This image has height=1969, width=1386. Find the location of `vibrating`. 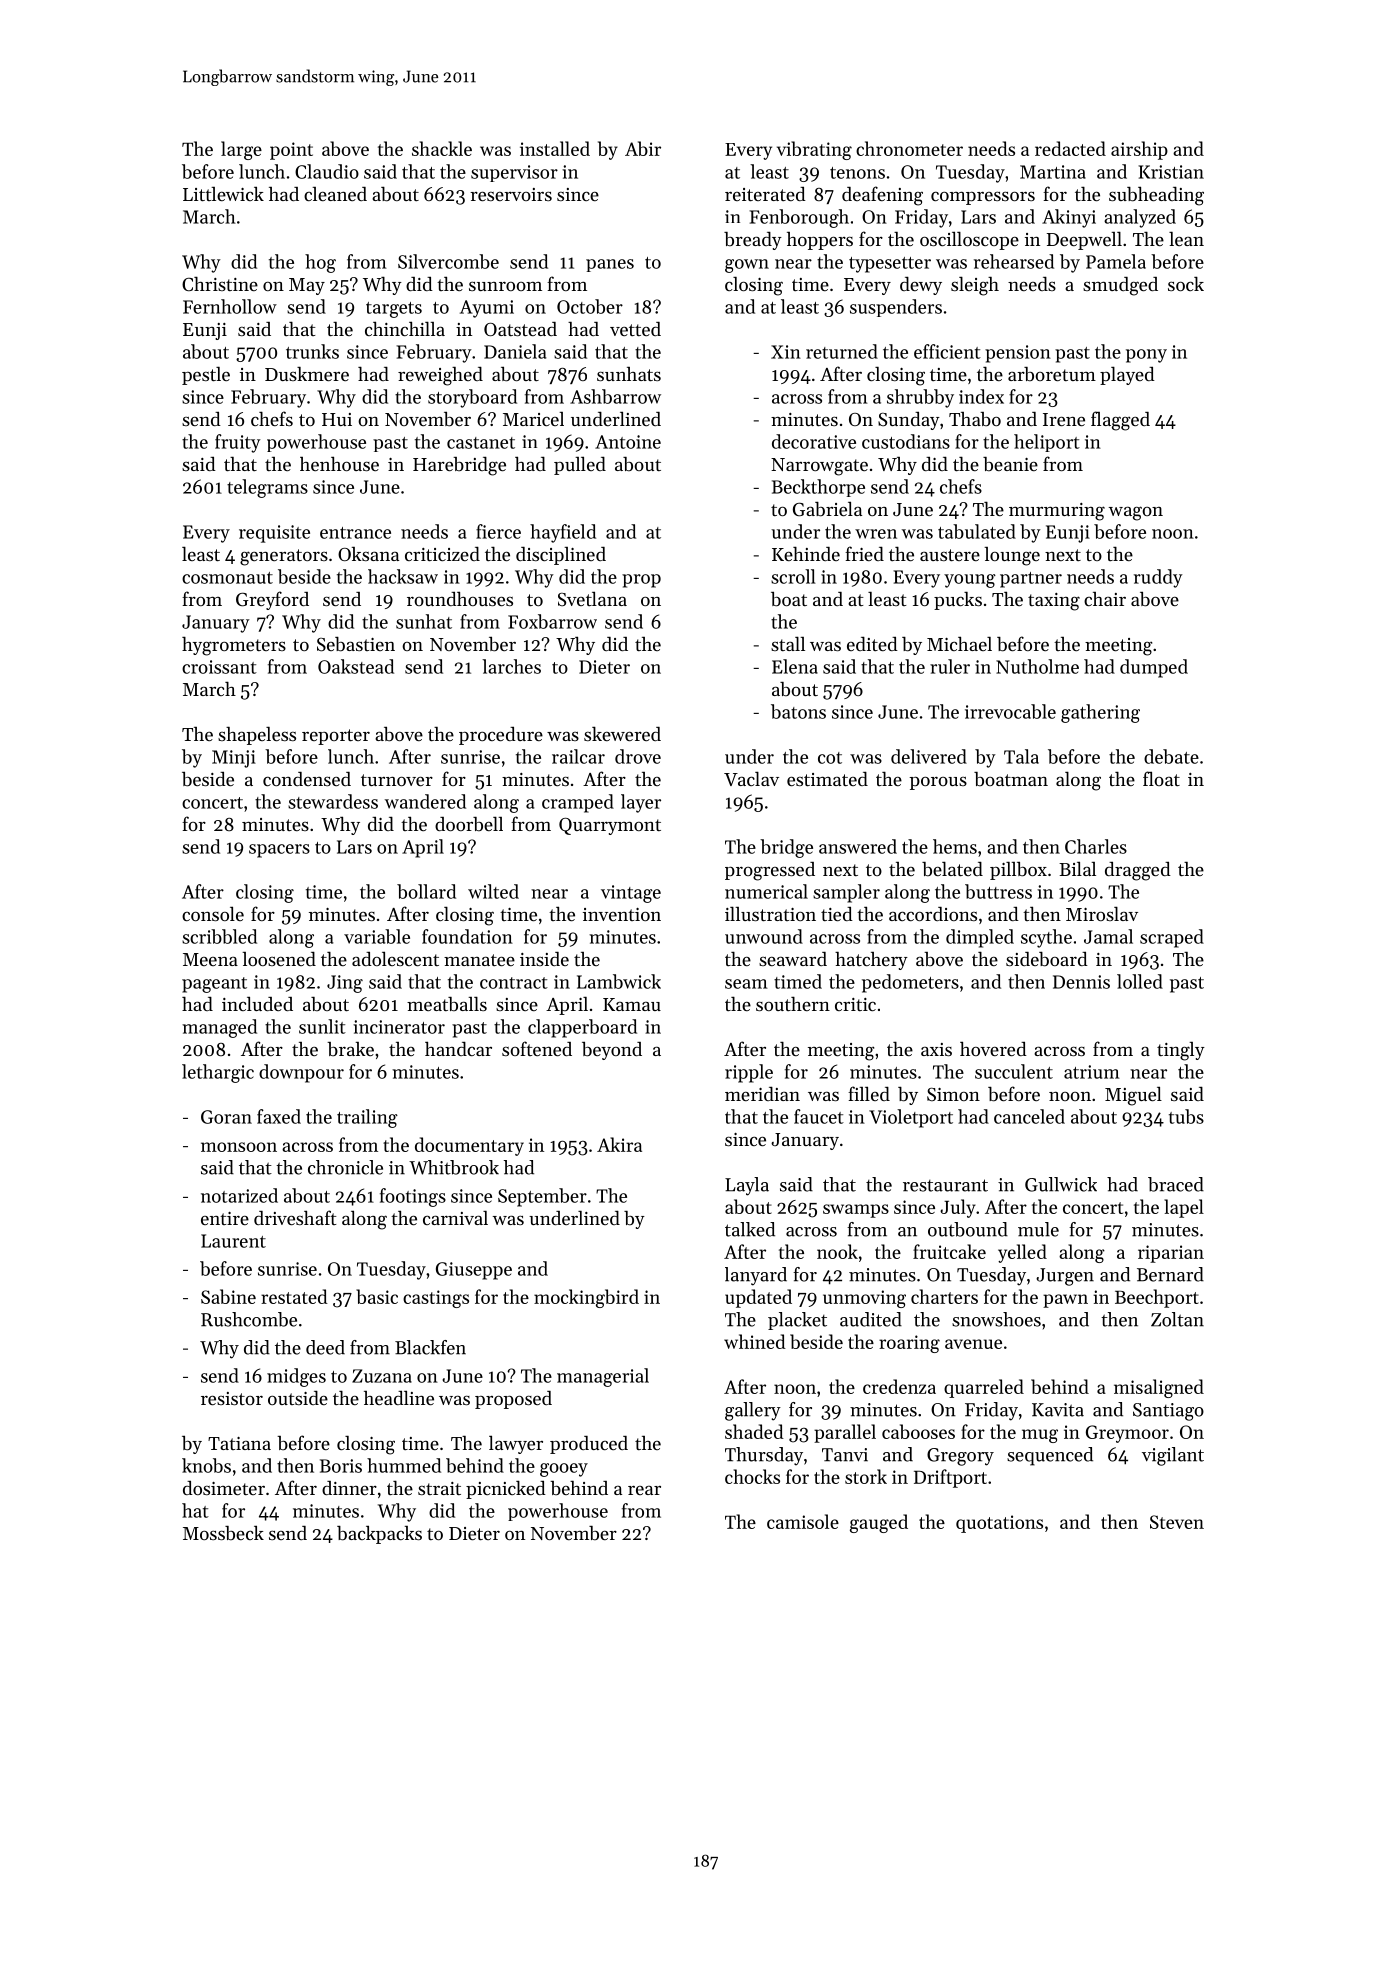

vibrating is located at coordinates (814, 150).
